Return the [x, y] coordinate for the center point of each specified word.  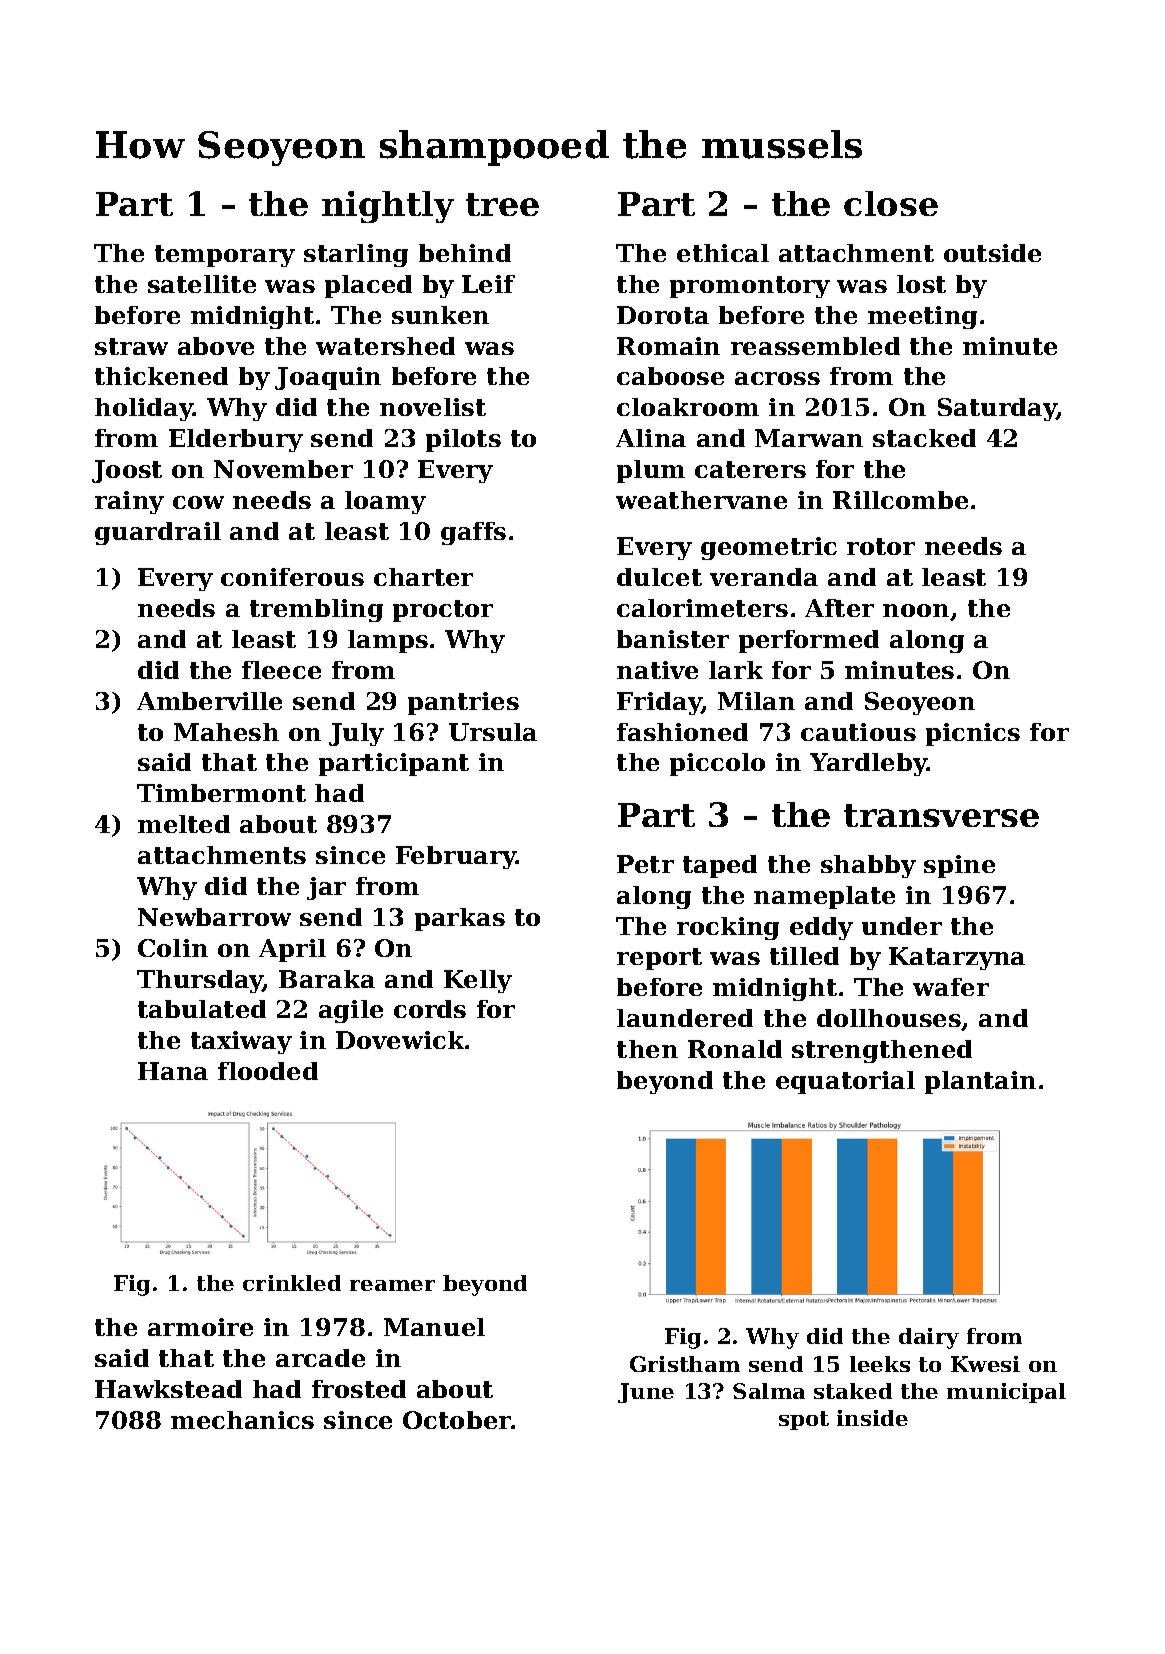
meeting [922, 317]
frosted [359, 1389]
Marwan [809, 438]
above [216, 346]
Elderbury [236, 440]
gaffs [473, 533]
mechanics [242, 1420]
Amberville [209, 701]
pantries [463, 703]
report [659, 959]
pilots [463, 440]
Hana [173, 1071]
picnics [973, 734]
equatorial [845, 1082]
